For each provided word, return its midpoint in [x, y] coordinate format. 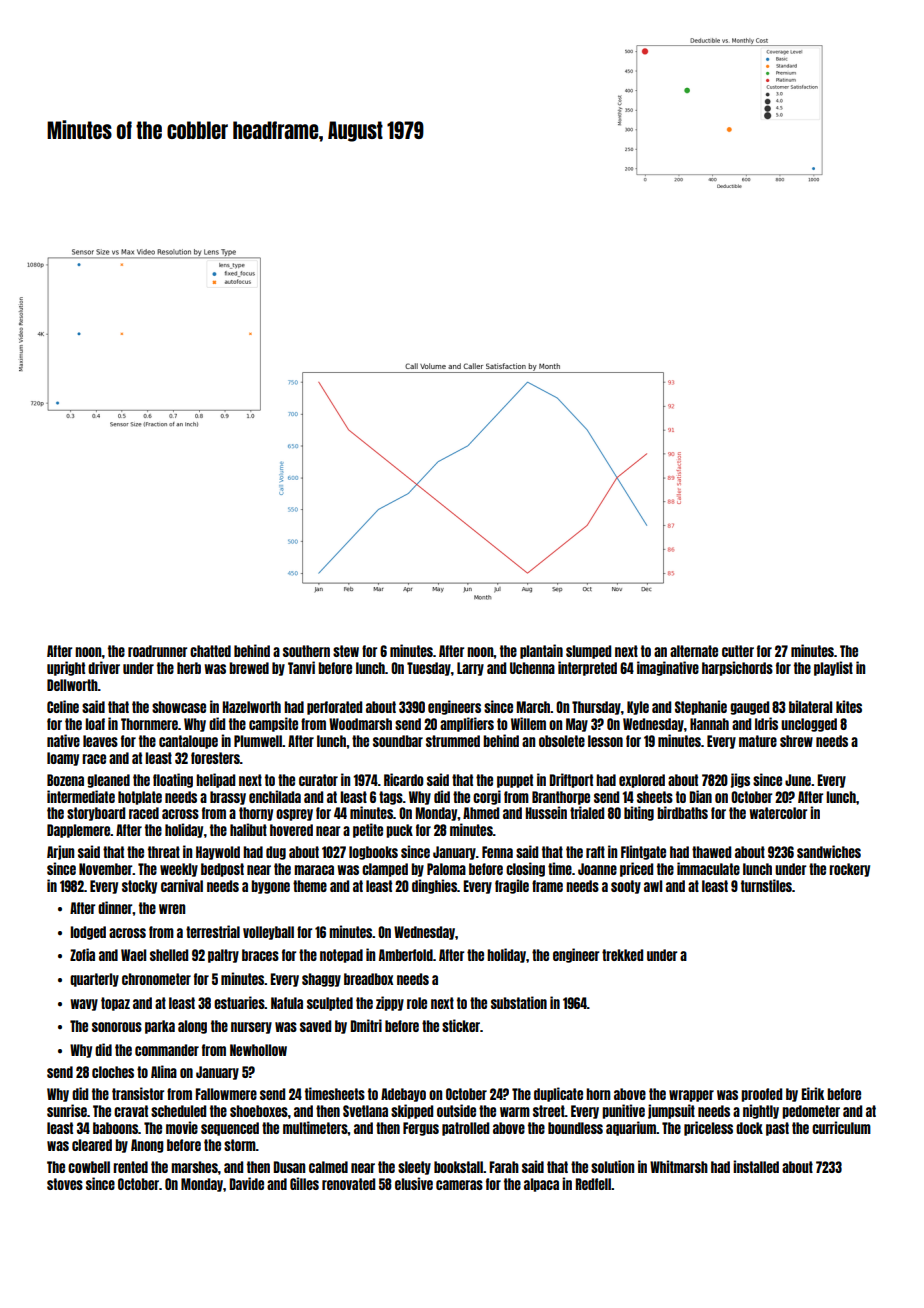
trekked [622, 955]
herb [189, 668]
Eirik [812, 1093]
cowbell [89, 1167]
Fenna [497, 852]
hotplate [140, 798]
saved [315, 1026]
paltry [223, 956]
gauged [749, 708]
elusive [414, 1183]
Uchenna [532, 668]
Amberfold [406, 955]
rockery [849, 870]
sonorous [117, 1027]
